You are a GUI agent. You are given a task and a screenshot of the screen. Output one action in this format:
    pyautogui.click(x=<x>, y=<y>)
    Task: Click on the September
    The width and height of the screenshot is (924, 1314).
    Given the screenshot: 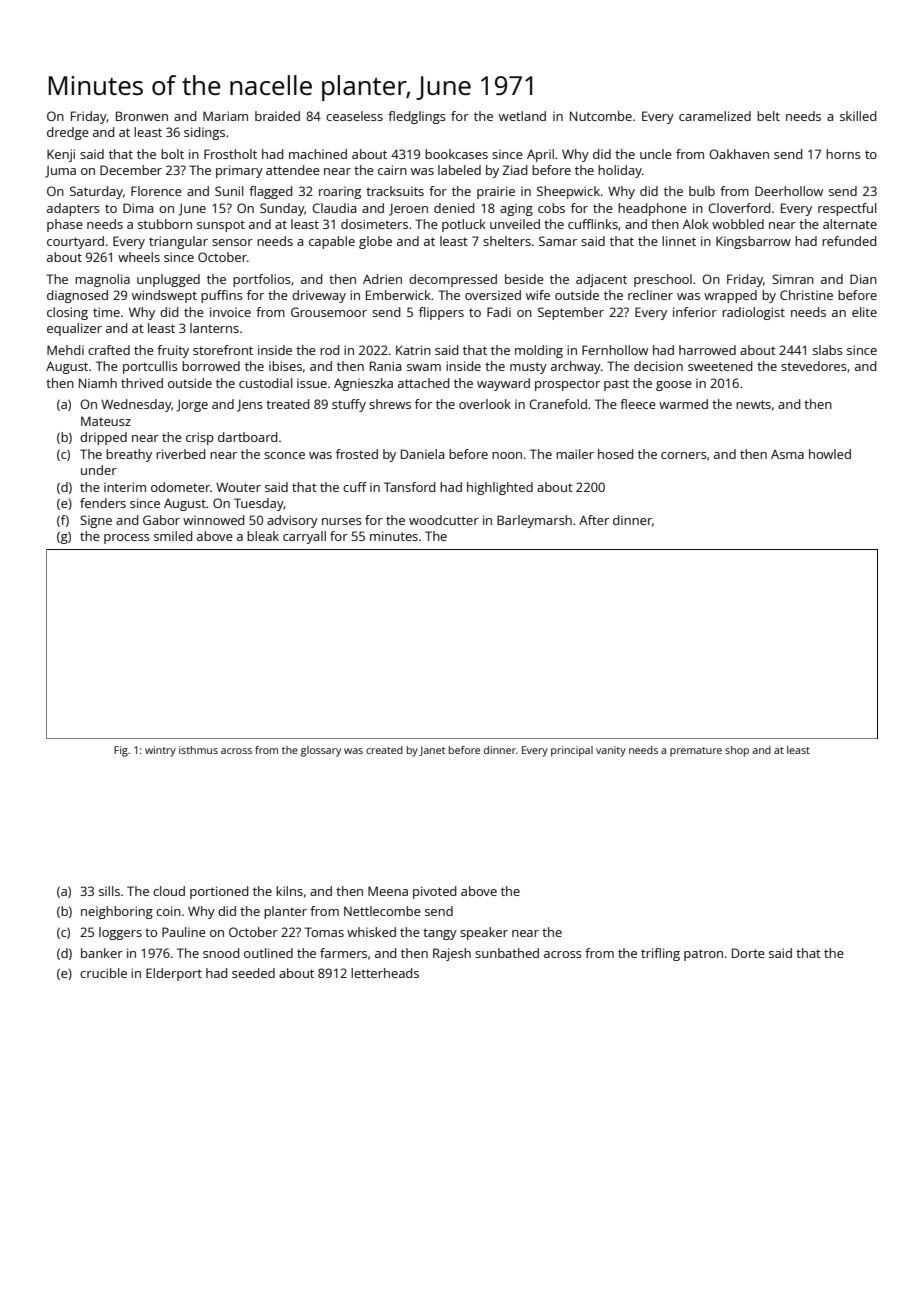 What is the action you would take?
    pyautogui.click(x=571, y=313)
